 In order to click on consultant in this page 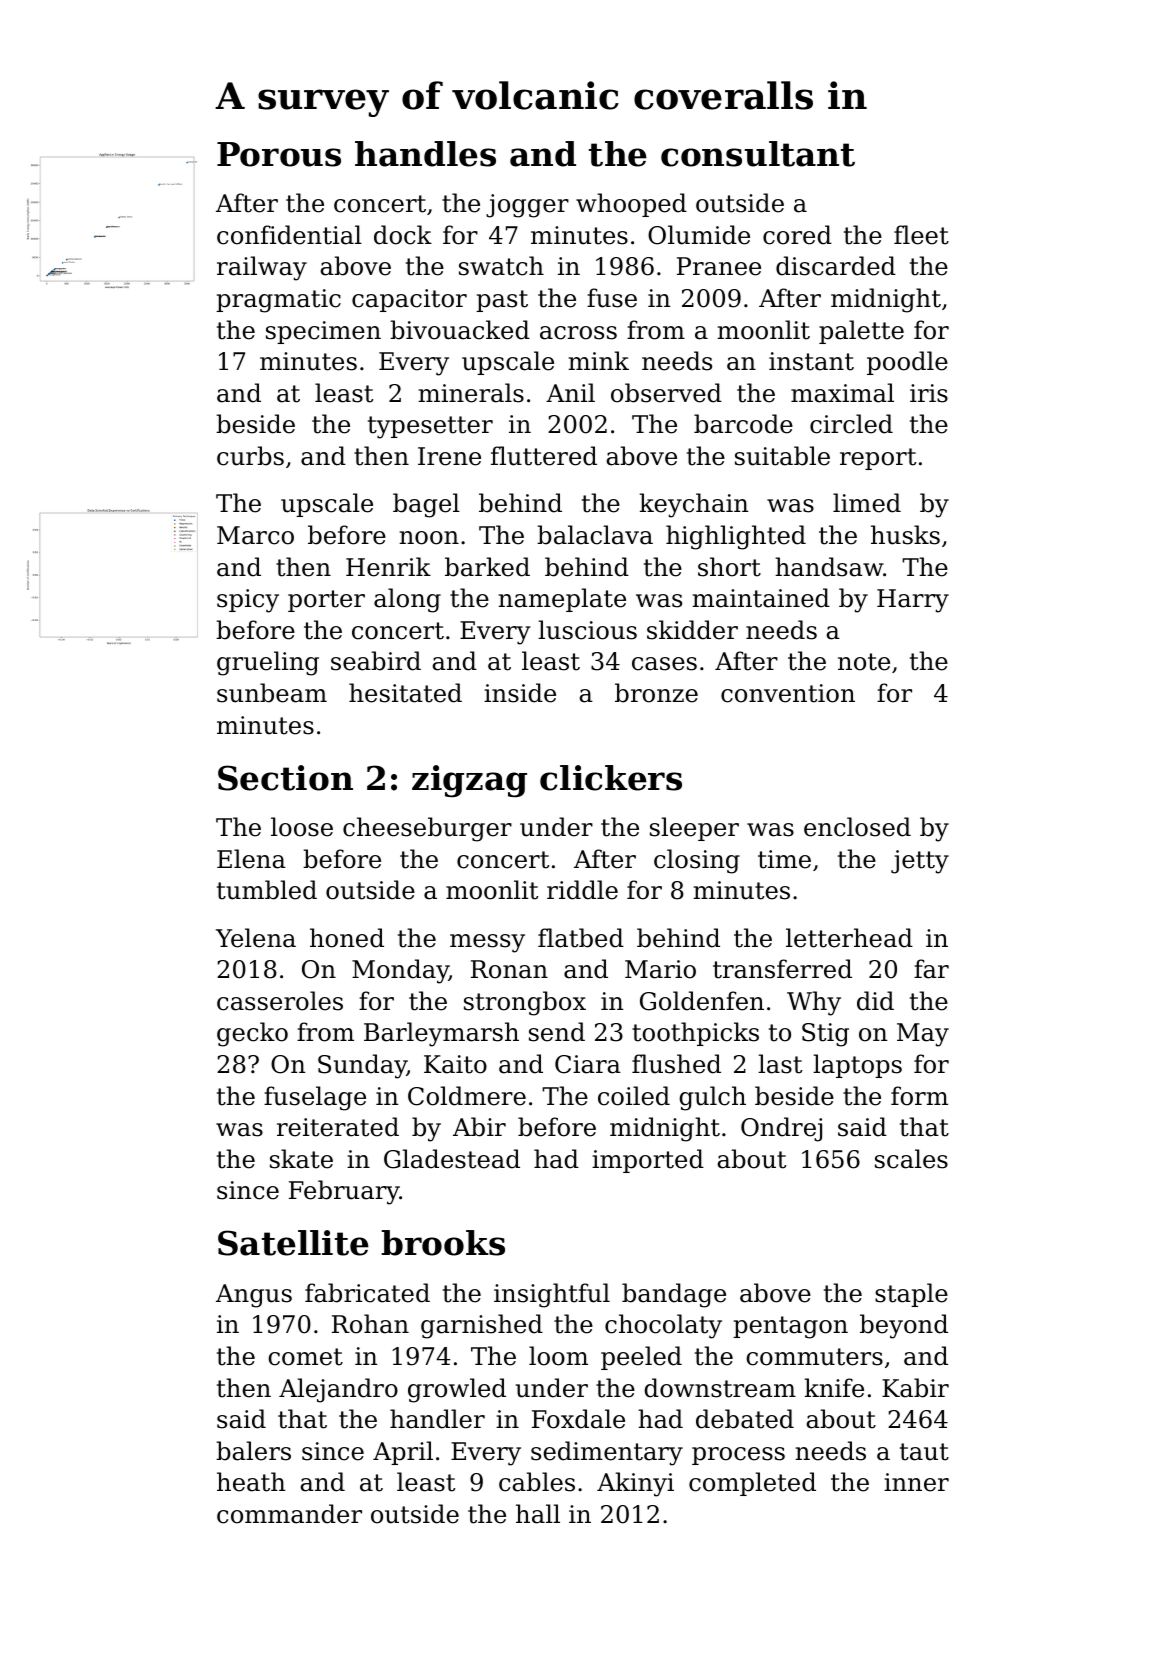, I will do `click(758, 154)`.
